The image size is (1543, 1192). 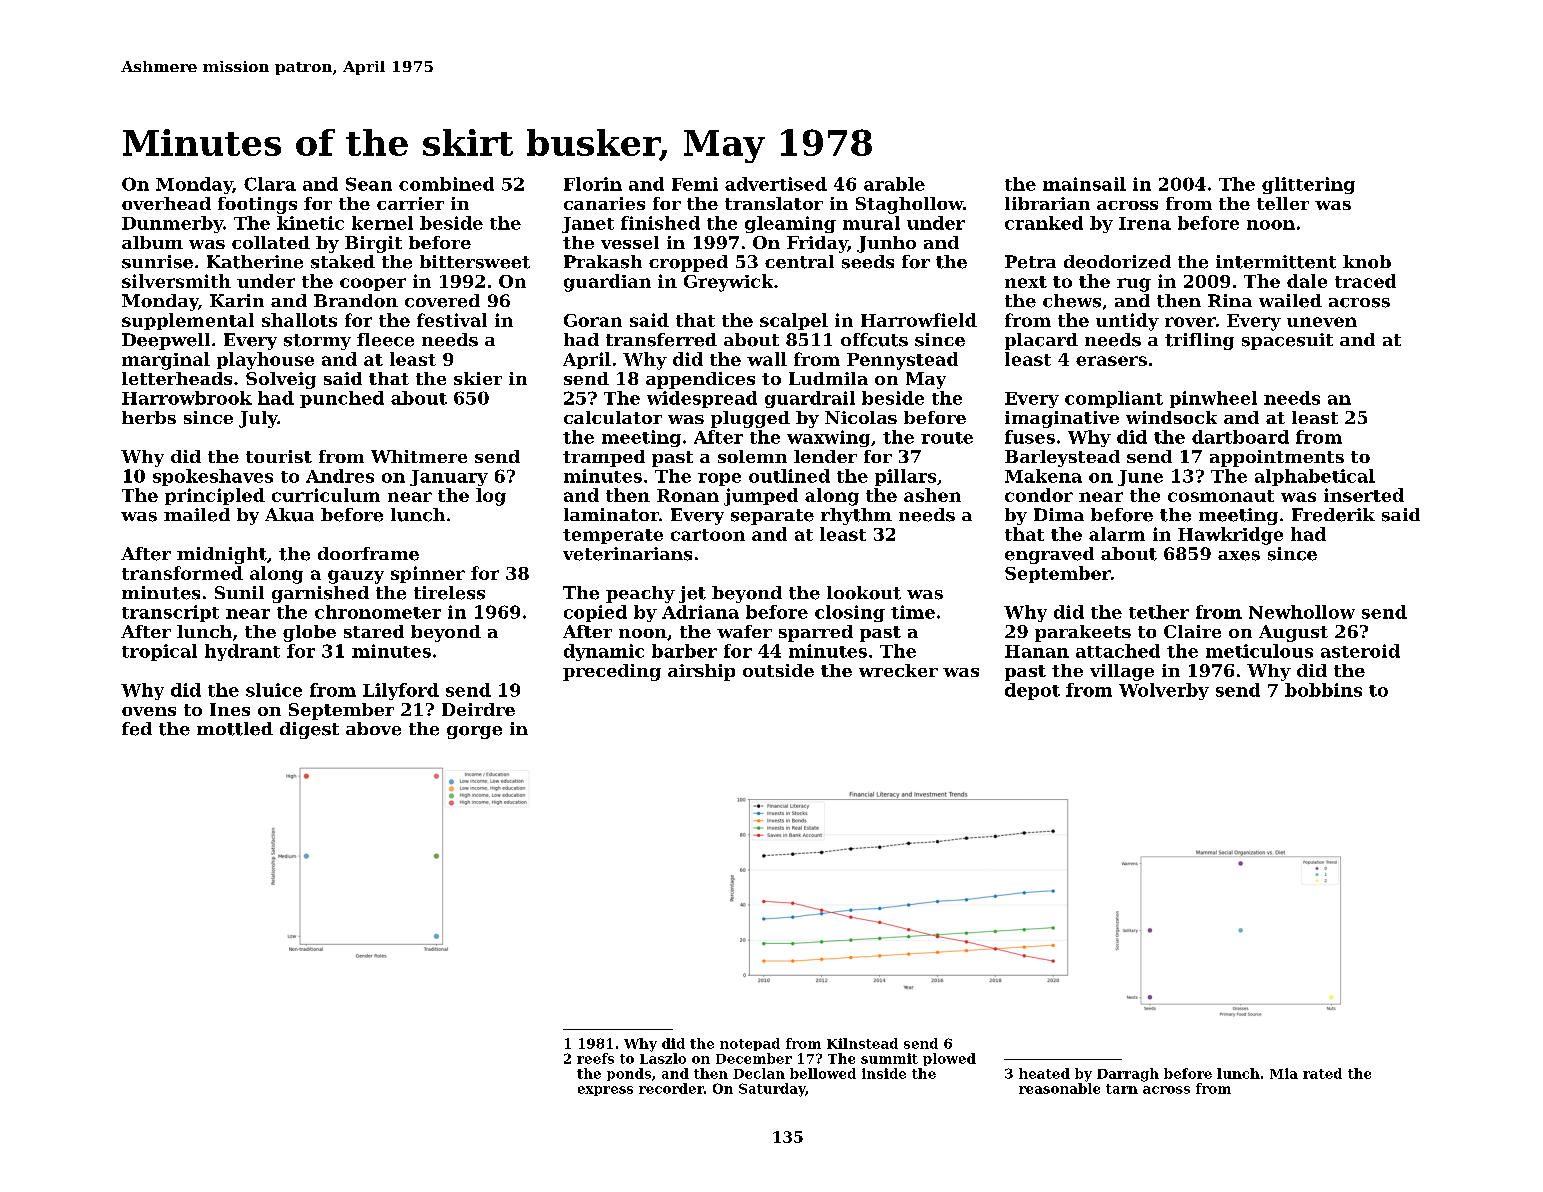 What do you see at coordinates (491, 497) in the screenshot?
I see `log` at bounding box center [491, 497].
